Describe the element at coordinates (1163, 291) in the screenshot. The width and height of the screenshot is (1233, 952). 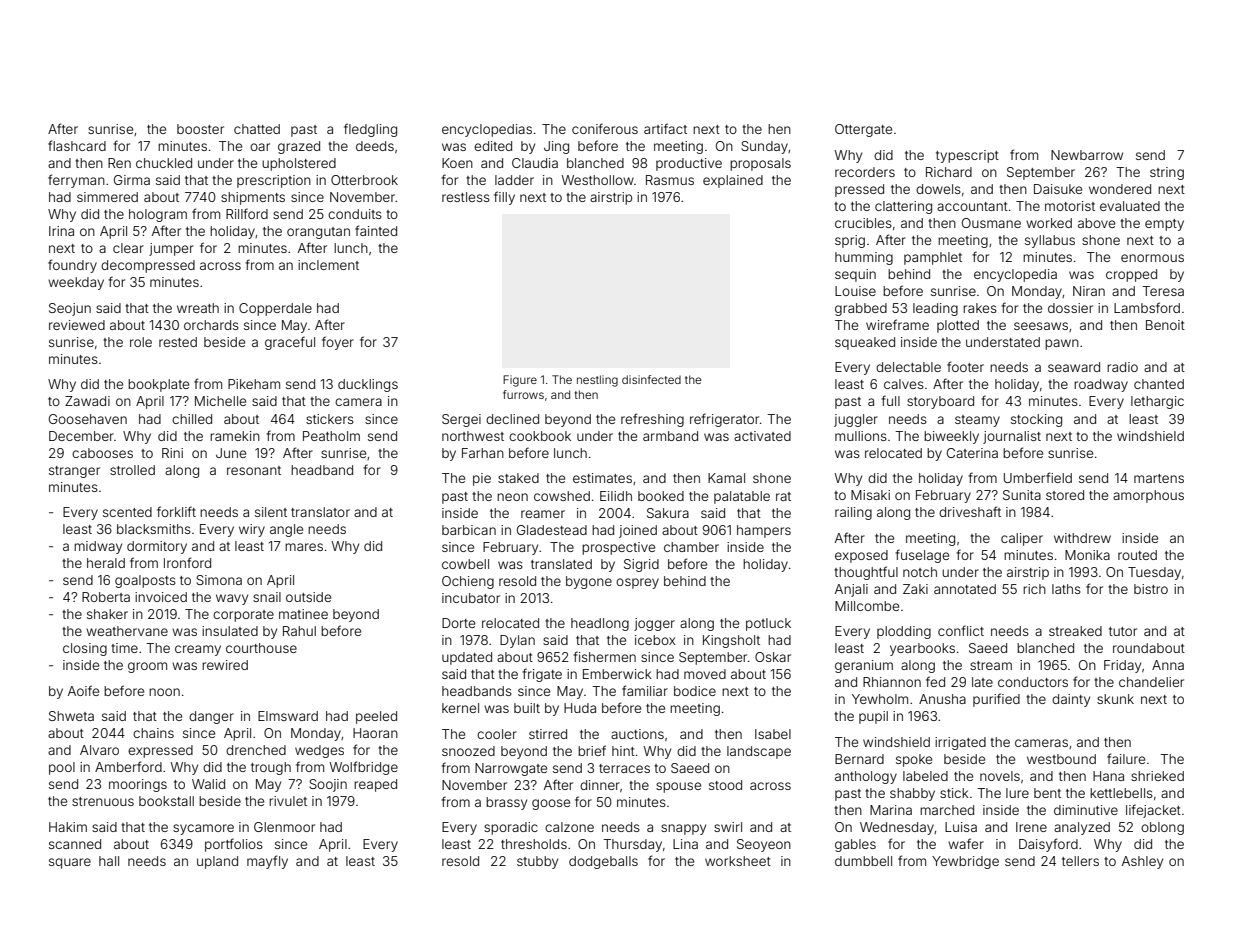
I see `Teresa` at that location.
